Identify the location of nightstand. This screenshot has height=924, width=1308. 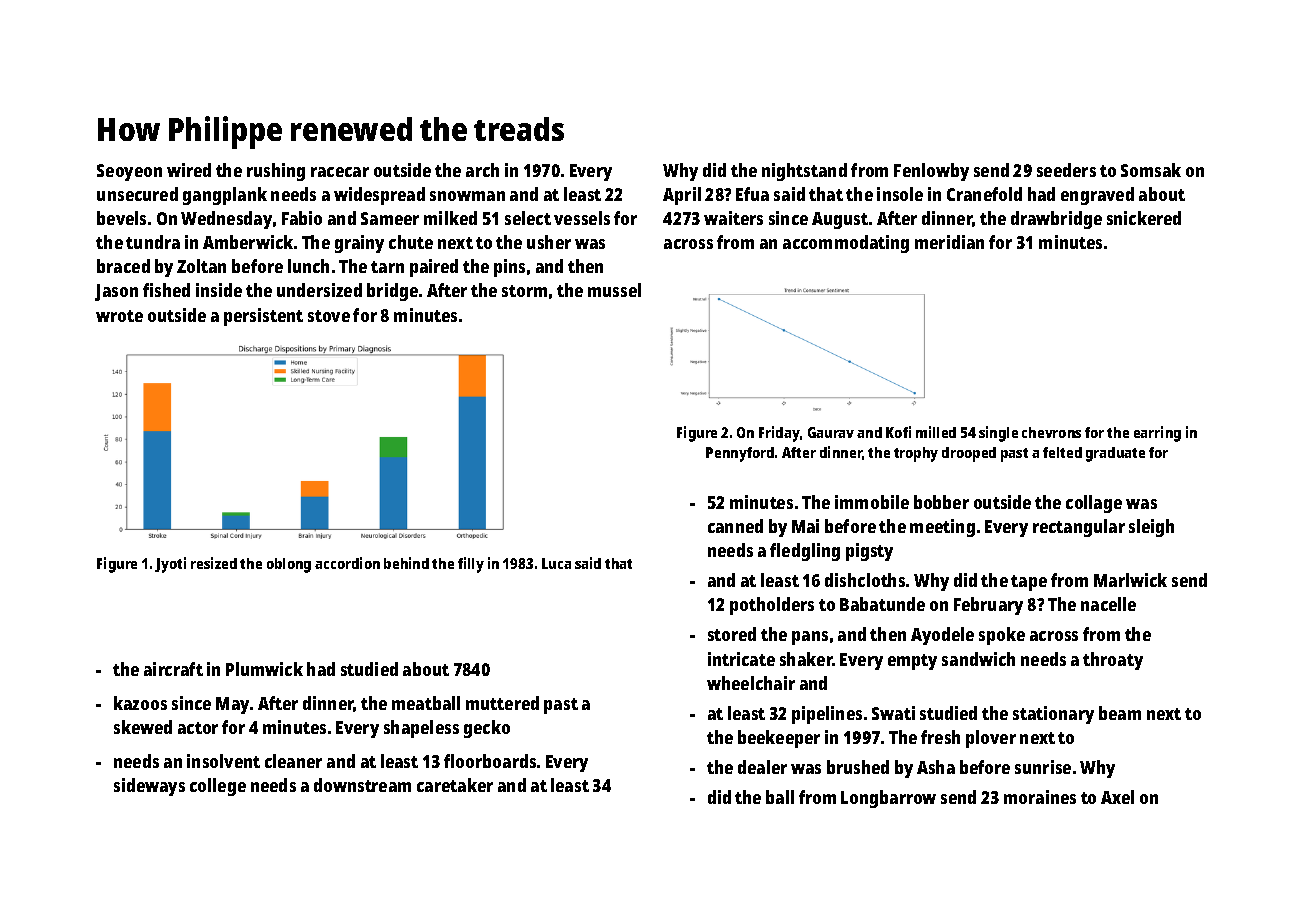
(804, 172).
